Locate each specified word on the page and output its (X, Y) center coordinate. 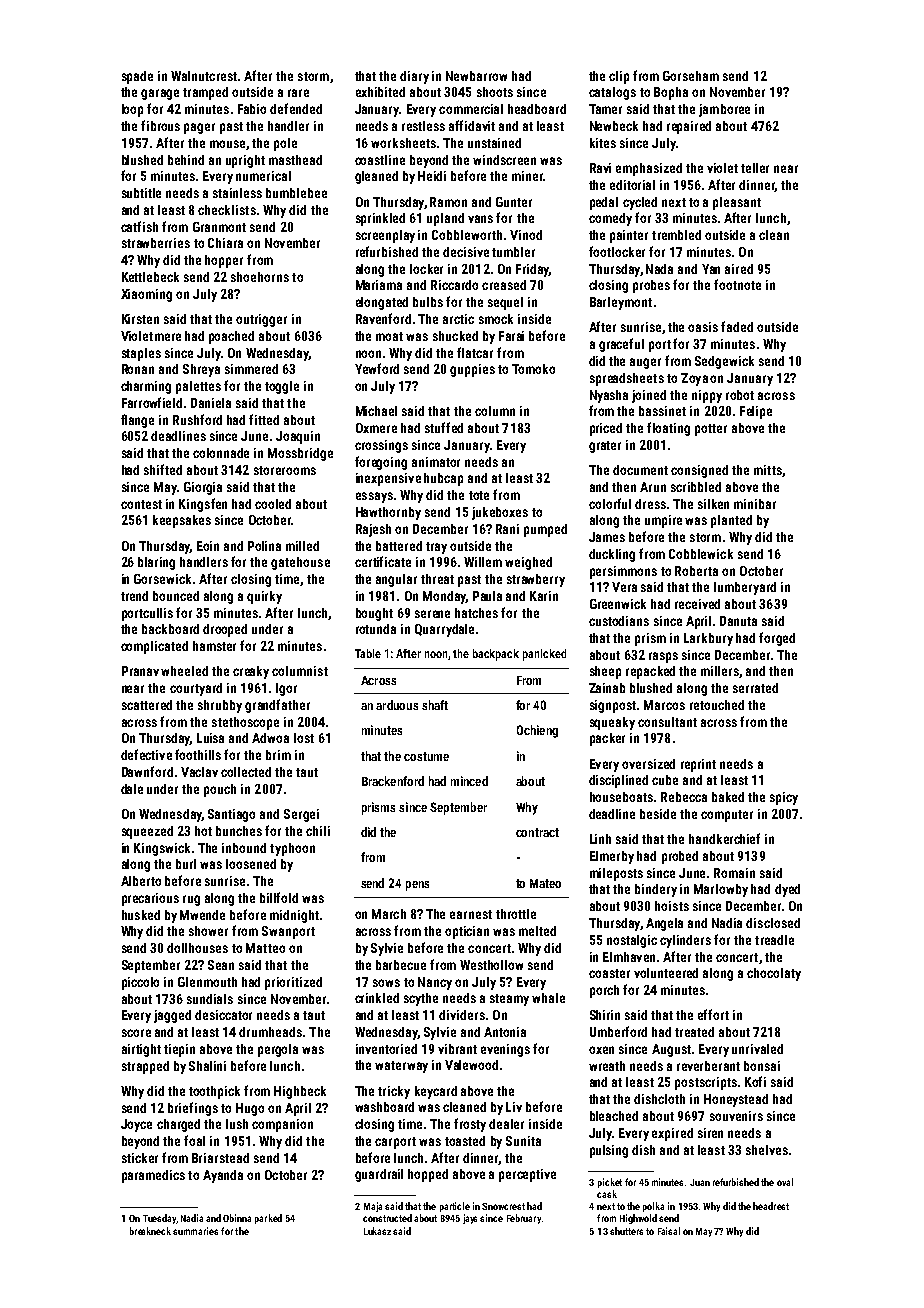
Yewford (377, 368)
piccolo (140, 983)
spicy (784, 798)
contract (537, 832)
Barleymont (621, 303)
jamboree (724, 110)
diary (414, 77)
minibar (755, 504)
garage (160, 94)
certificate (383, 561)
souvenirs (736, 1116)
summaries (195, 1231)
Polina (264, 546)
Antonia (505, 1032)
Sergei (301, 815)
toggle (282, 387)
